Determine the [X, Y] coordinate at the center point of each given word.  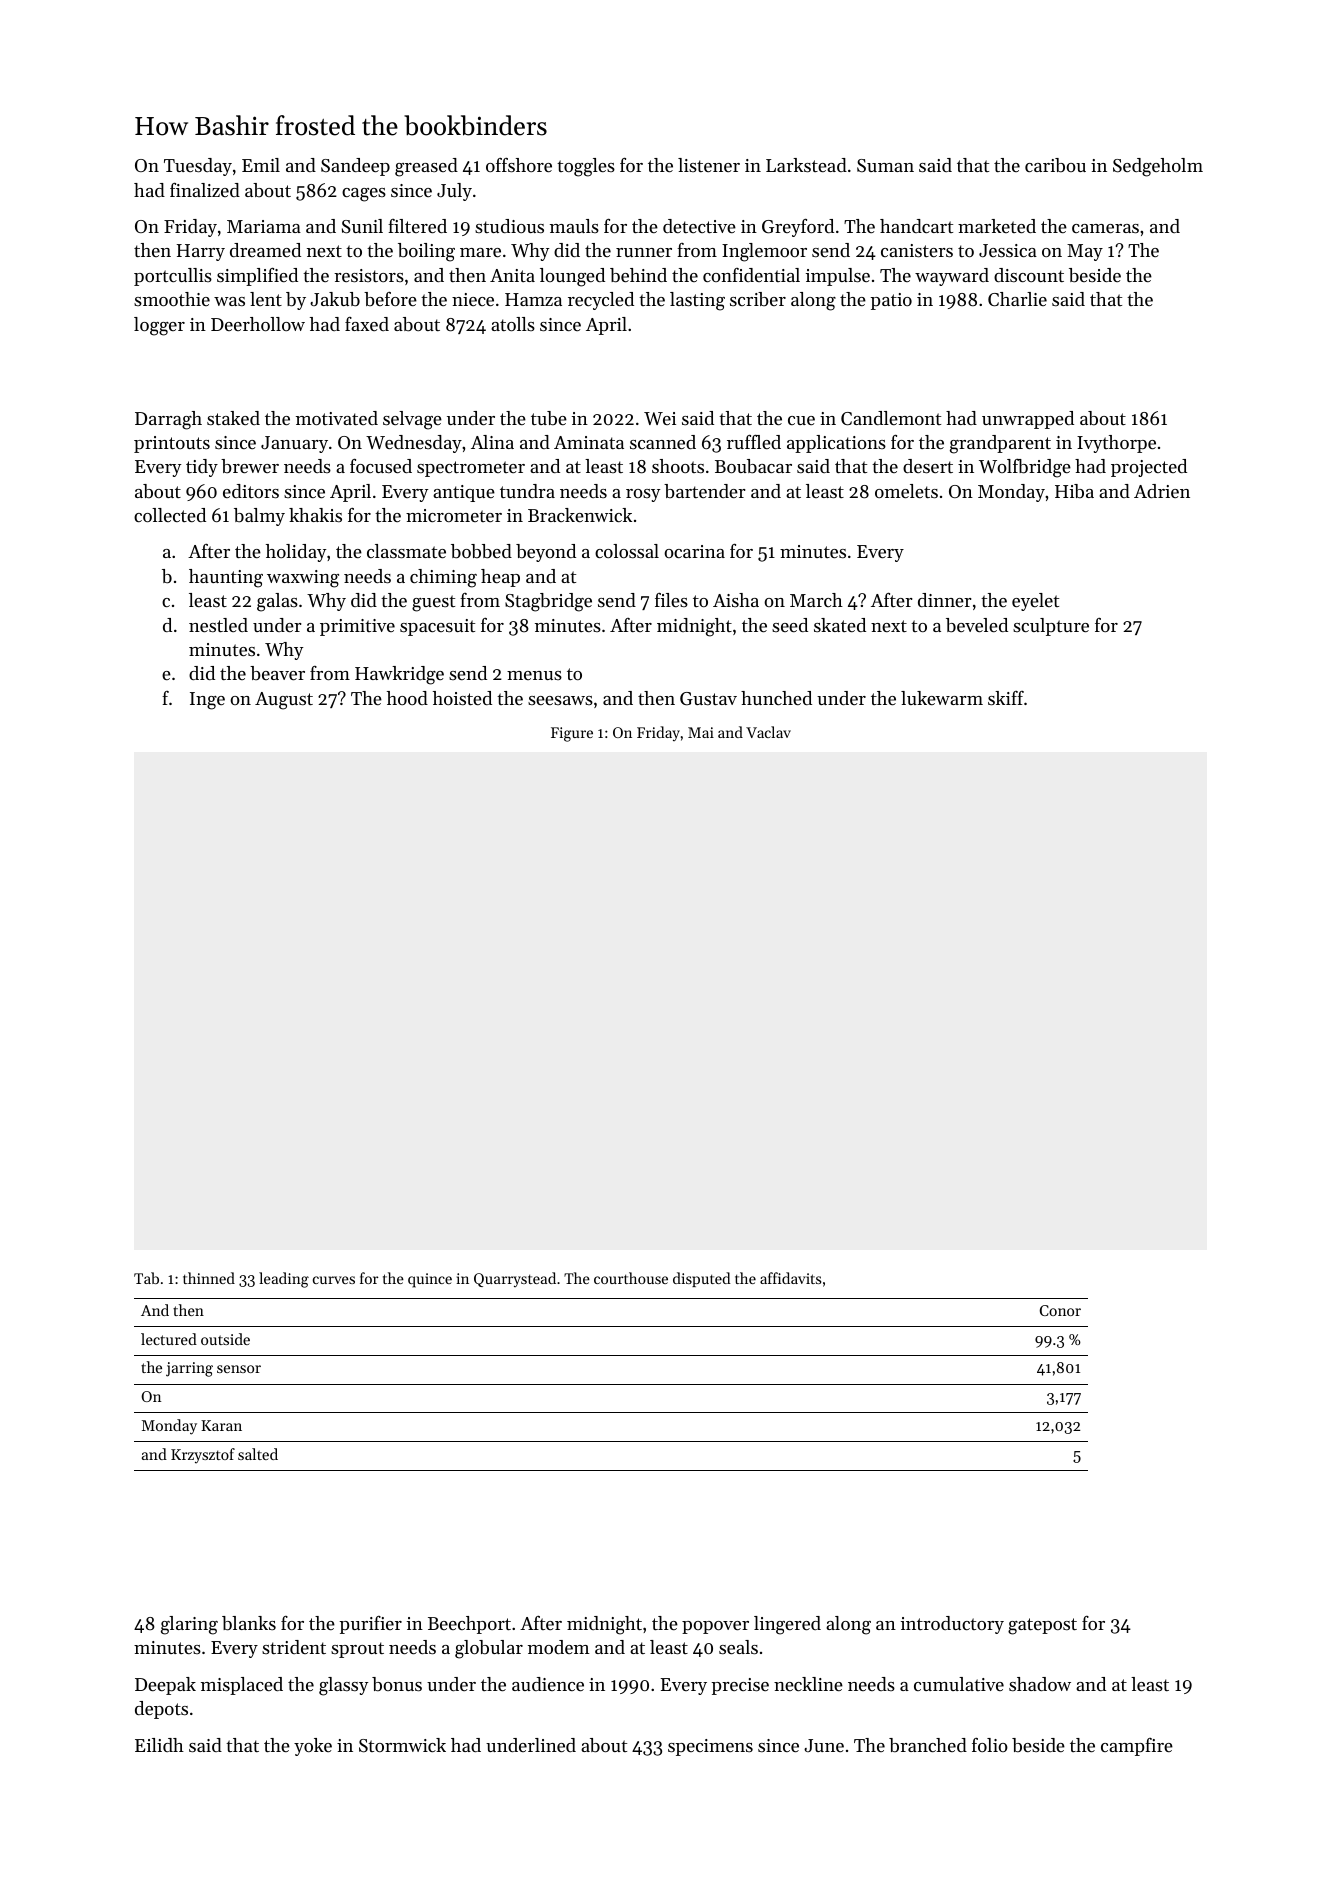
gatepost [1042, 1626]
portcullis [173, 277]
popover [715, 1627]
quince [430, 1280]
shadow [1040, 1684]
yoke [313, 1747]
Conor [1060, 1310]
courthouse [631, 1278]
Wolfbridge [1025, 468]
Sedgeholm [1158, 167]
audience [548, 1684]
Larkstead [806, 165]
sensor [239, 1369]
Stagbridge [548, 602]
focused [381, 466]
